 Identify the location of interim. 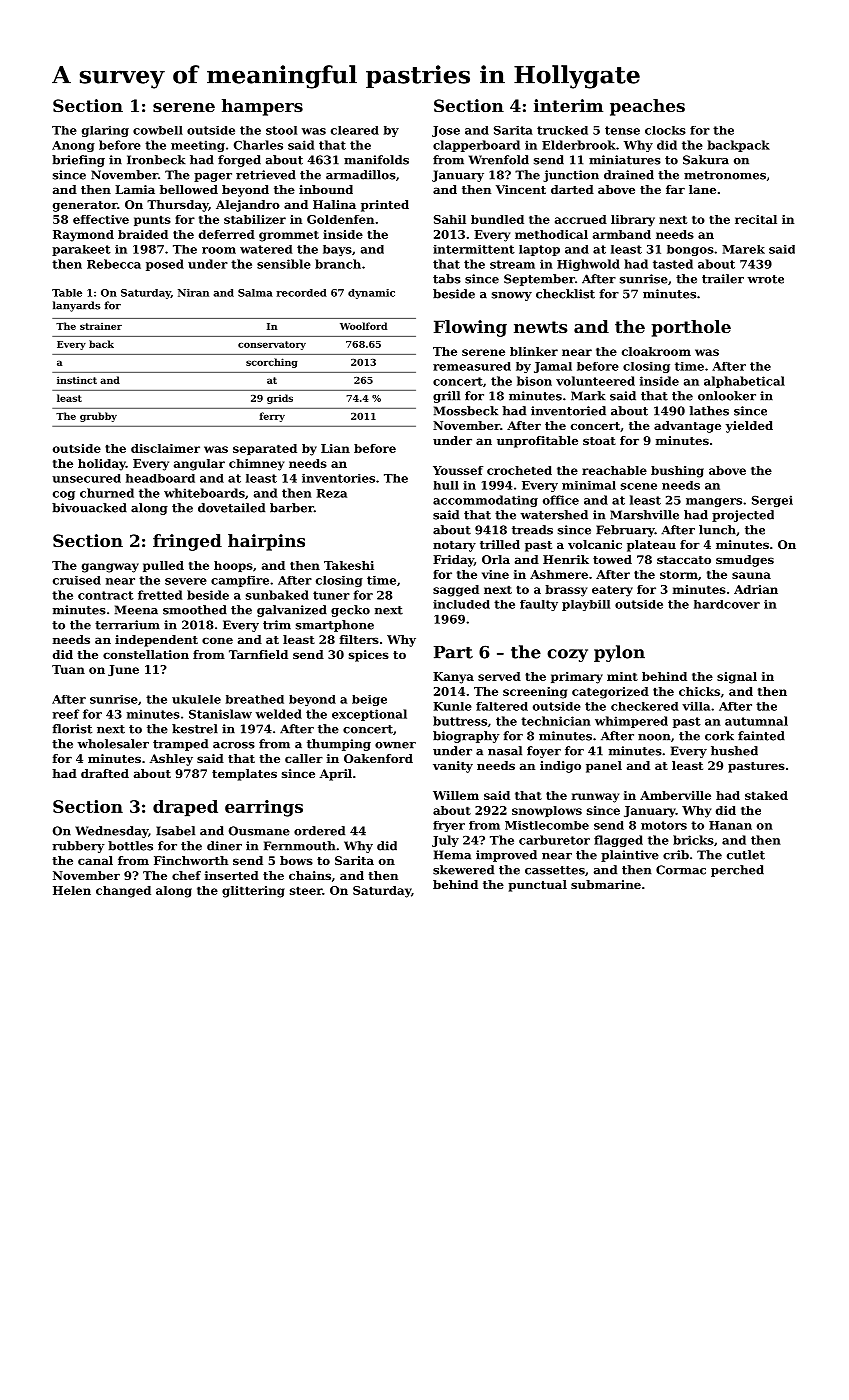
(568, 105).
